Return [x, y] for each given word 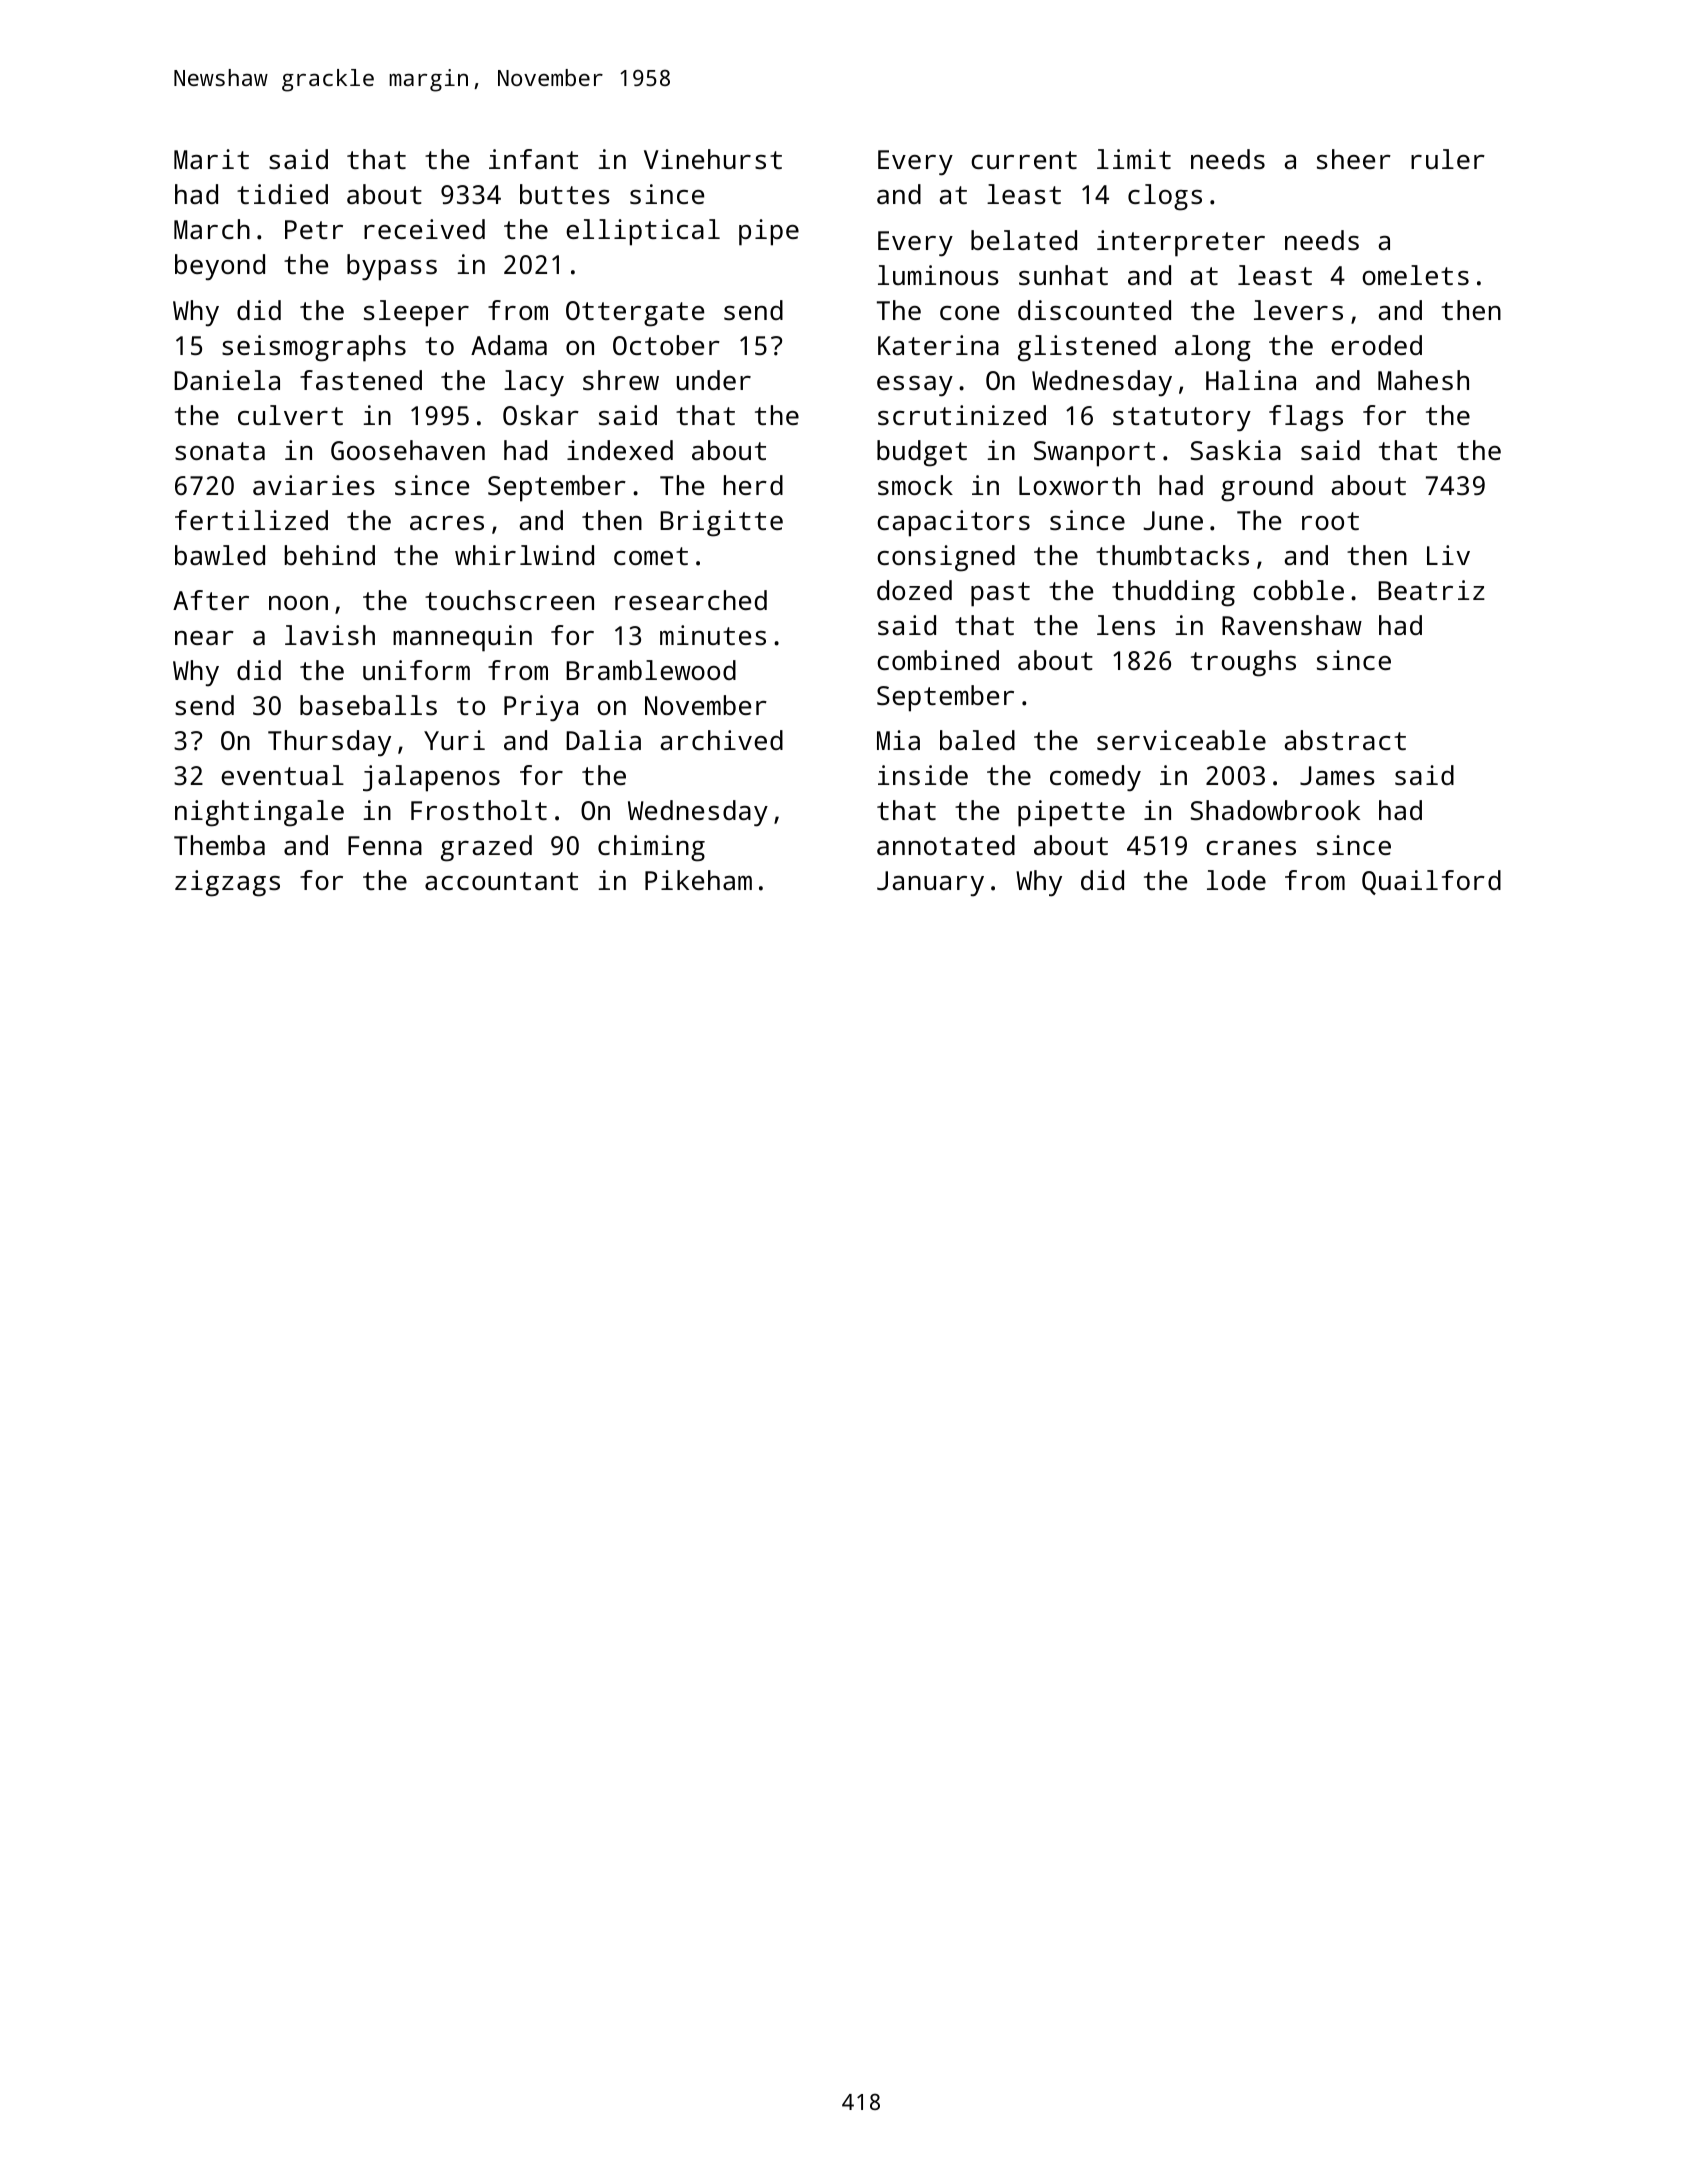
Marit [211, 159]
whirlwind [524, 555]
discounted [1094, 310]
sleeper [416, 313]
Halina [1251, 380]
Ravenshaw [1292, 625]
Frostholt [479, 810]
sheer [1354, 159]
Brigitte [721, 523]
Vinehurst [713, 159]
